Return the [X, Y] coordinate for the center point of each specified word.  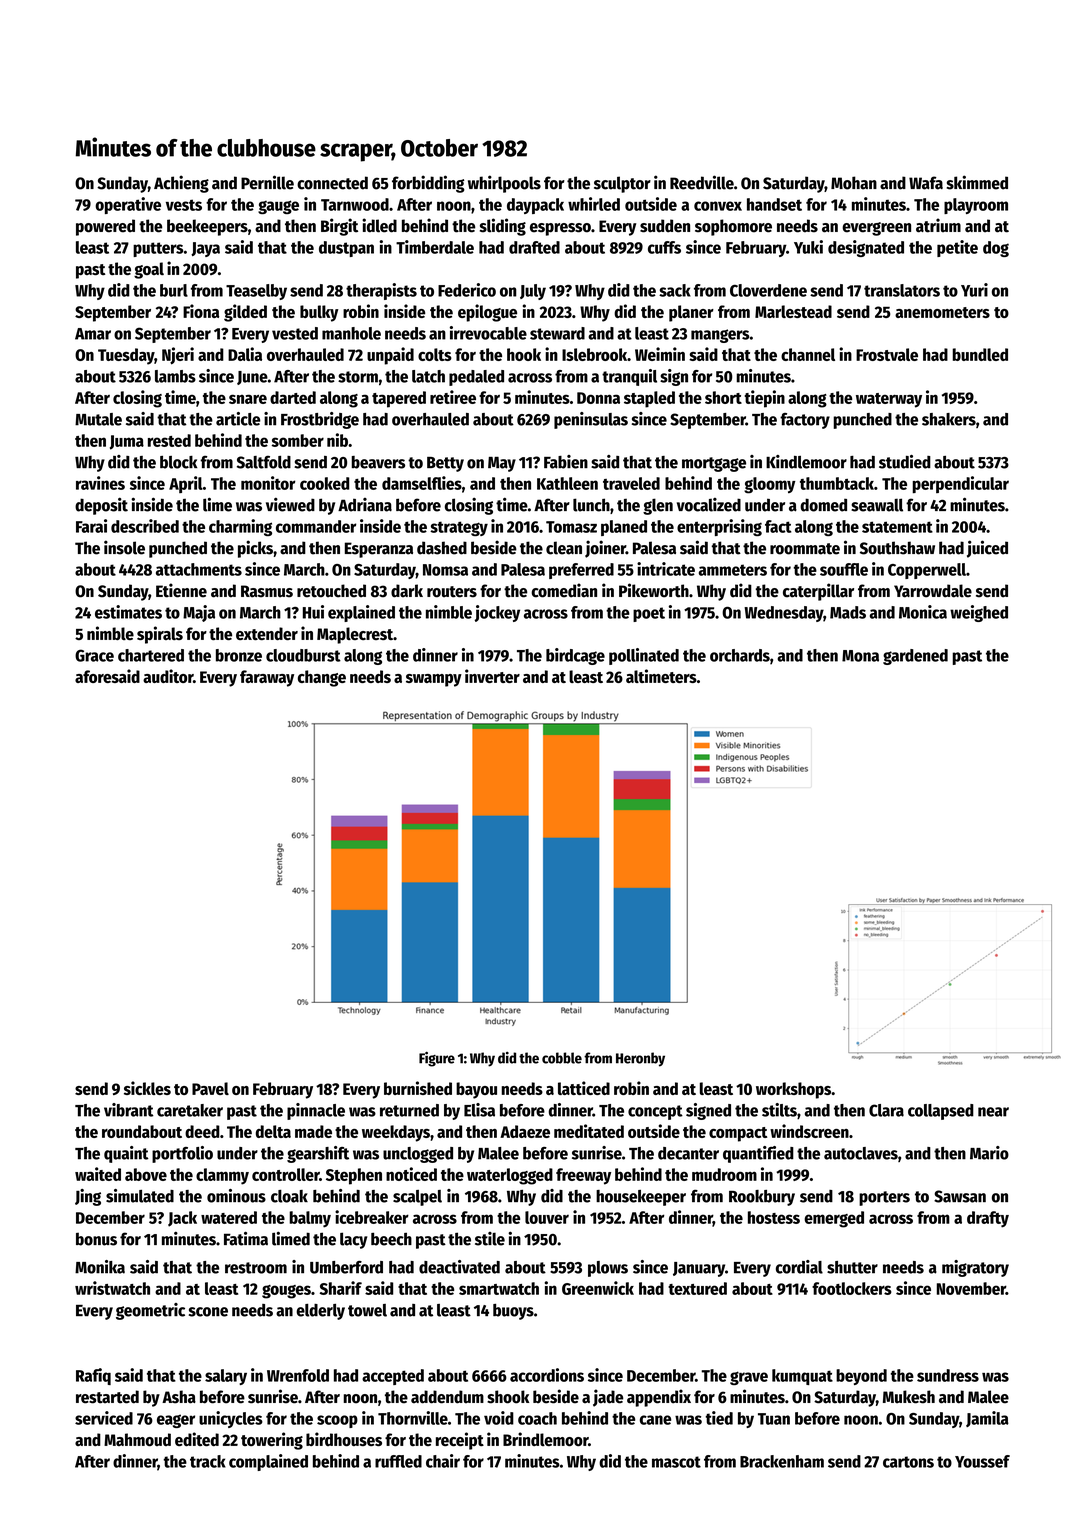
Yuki [808, 247]
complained [268, 1462]
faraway [267, 678]
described [145, 526]
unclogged [418, 1155]
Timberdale [435, 247]
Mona [860, 656]
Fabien [566, 462]
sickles [147, 1088]
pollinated [644, 656]
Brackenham [782, 1461]
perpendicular [960, 484]
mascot [676, 1462]
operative [128, 205]
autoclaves [861, 1153]
